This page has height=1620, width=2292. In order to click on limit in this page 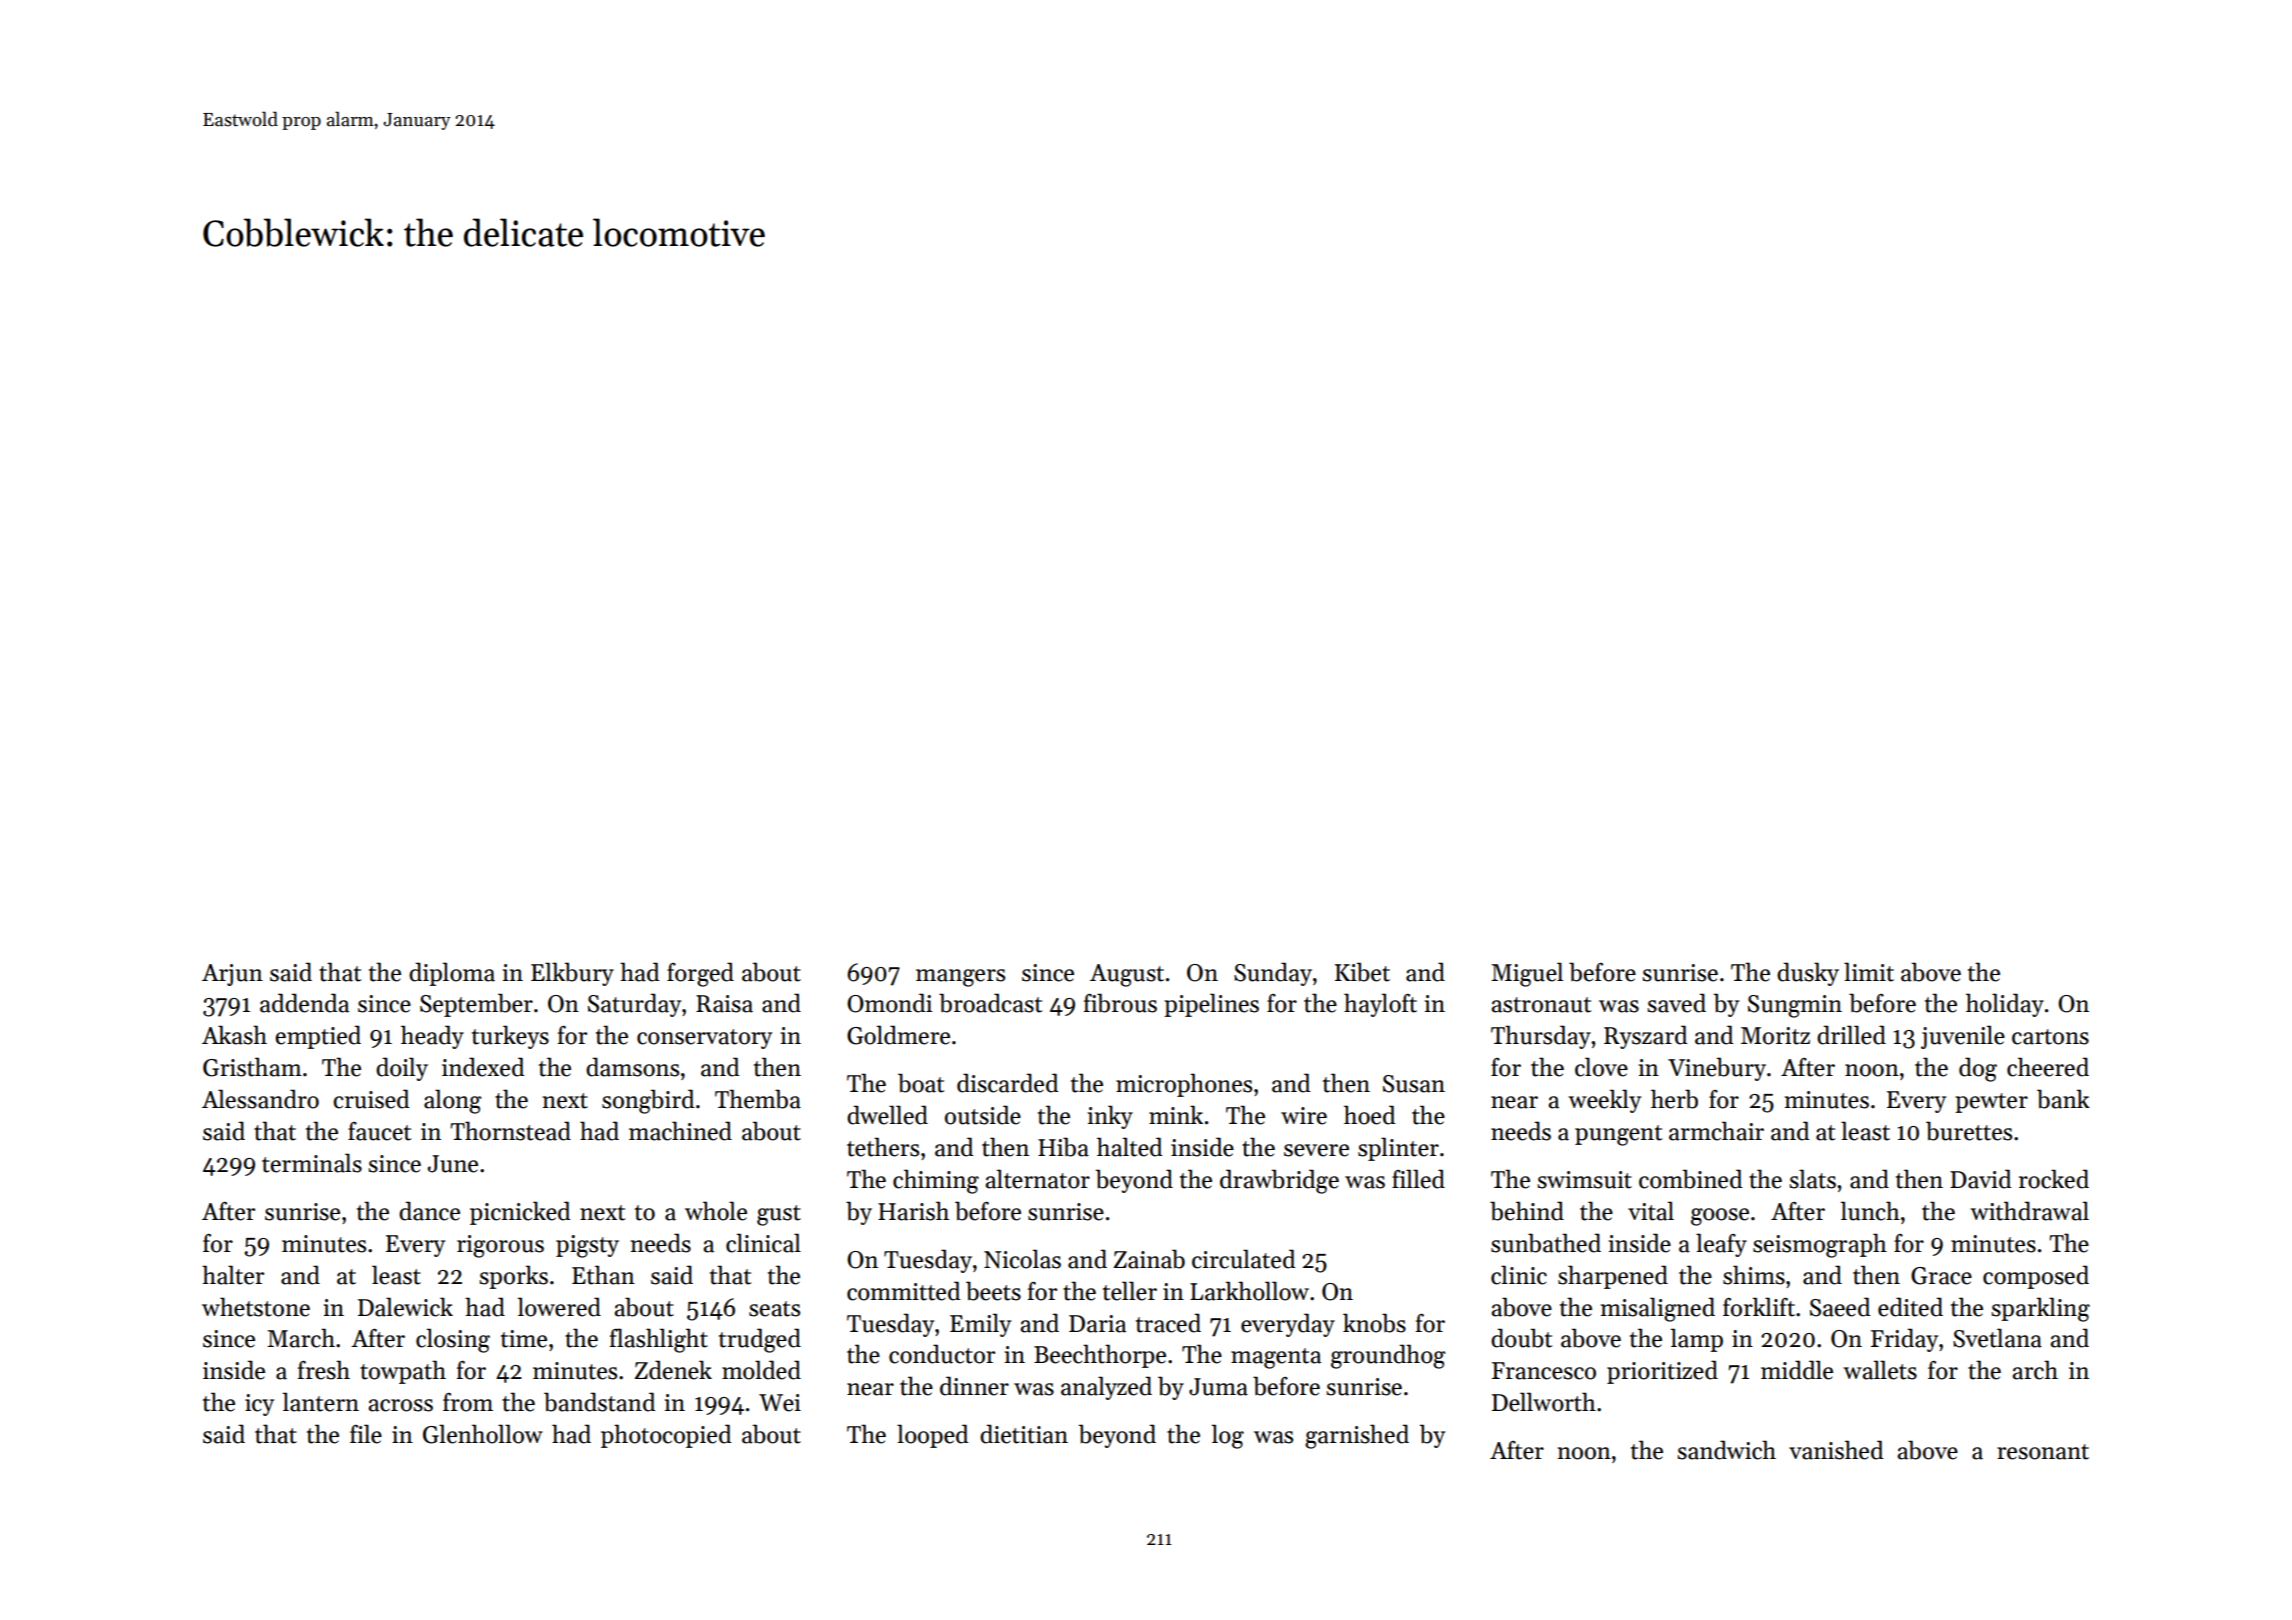, I will do `click(1869, 972)`.
